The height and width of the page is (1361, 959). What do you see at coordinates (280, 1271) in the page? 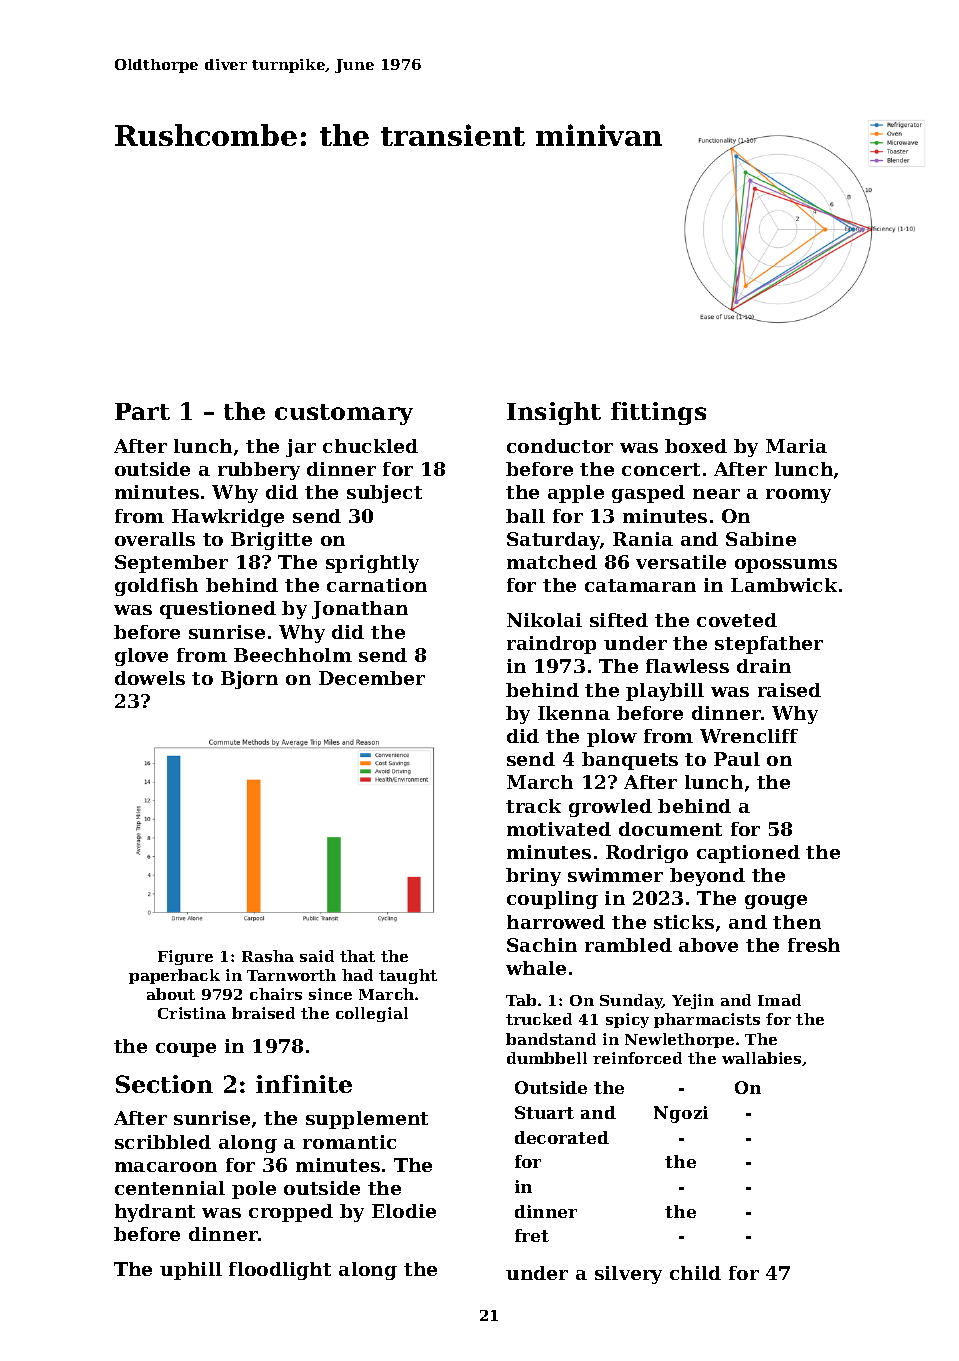
I see `floodlight` at bounding box center [280, 1271].
